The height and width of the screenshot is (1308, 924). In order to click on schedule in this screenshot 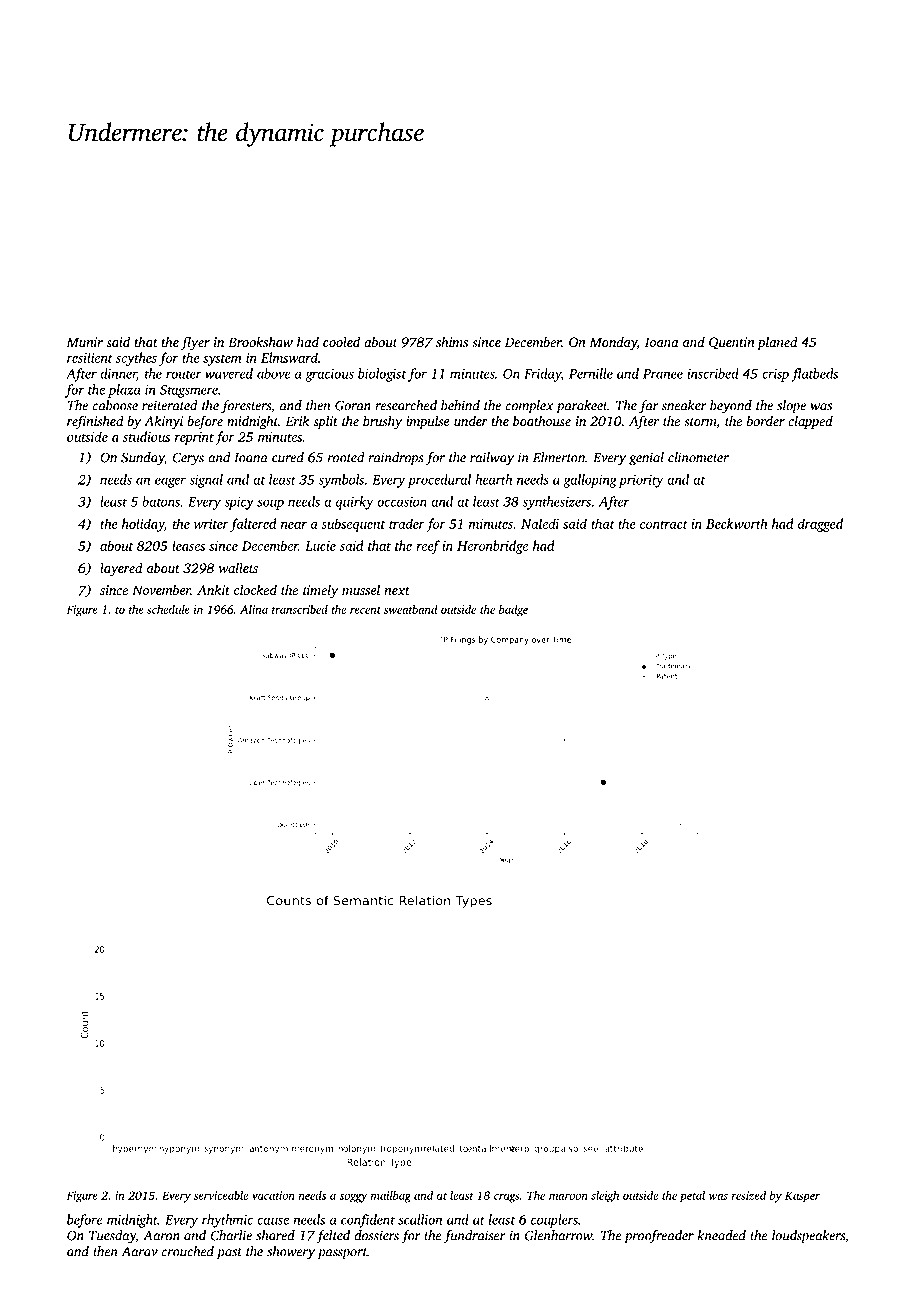, I will do `click(168, 609)`.
